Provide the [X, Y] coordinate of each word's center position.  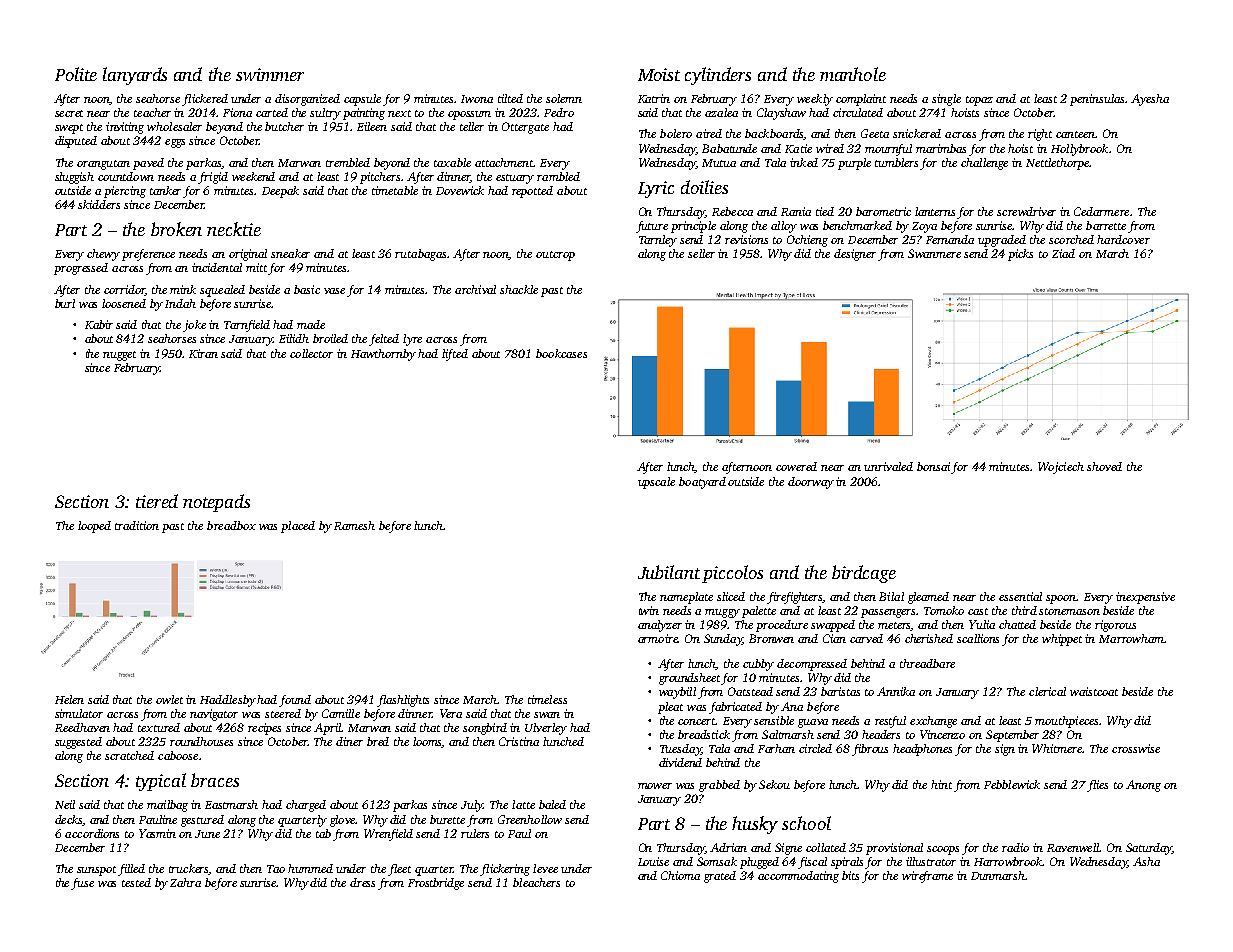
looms [427, 742]
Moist [659, 74]
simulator [79, 713]
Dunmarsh [998, 875]
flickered [205, 100]
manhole [853, 74]
